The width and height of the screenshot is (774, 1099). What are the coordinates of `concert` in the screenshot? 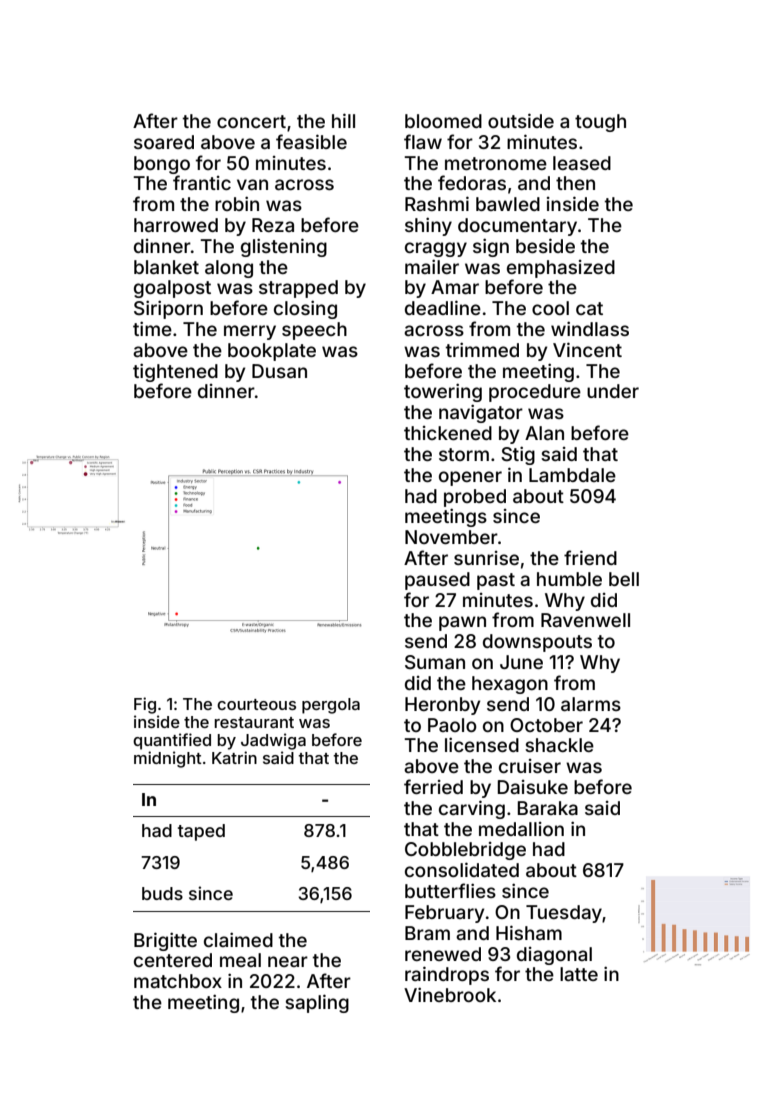 It's located at (251, 121).
